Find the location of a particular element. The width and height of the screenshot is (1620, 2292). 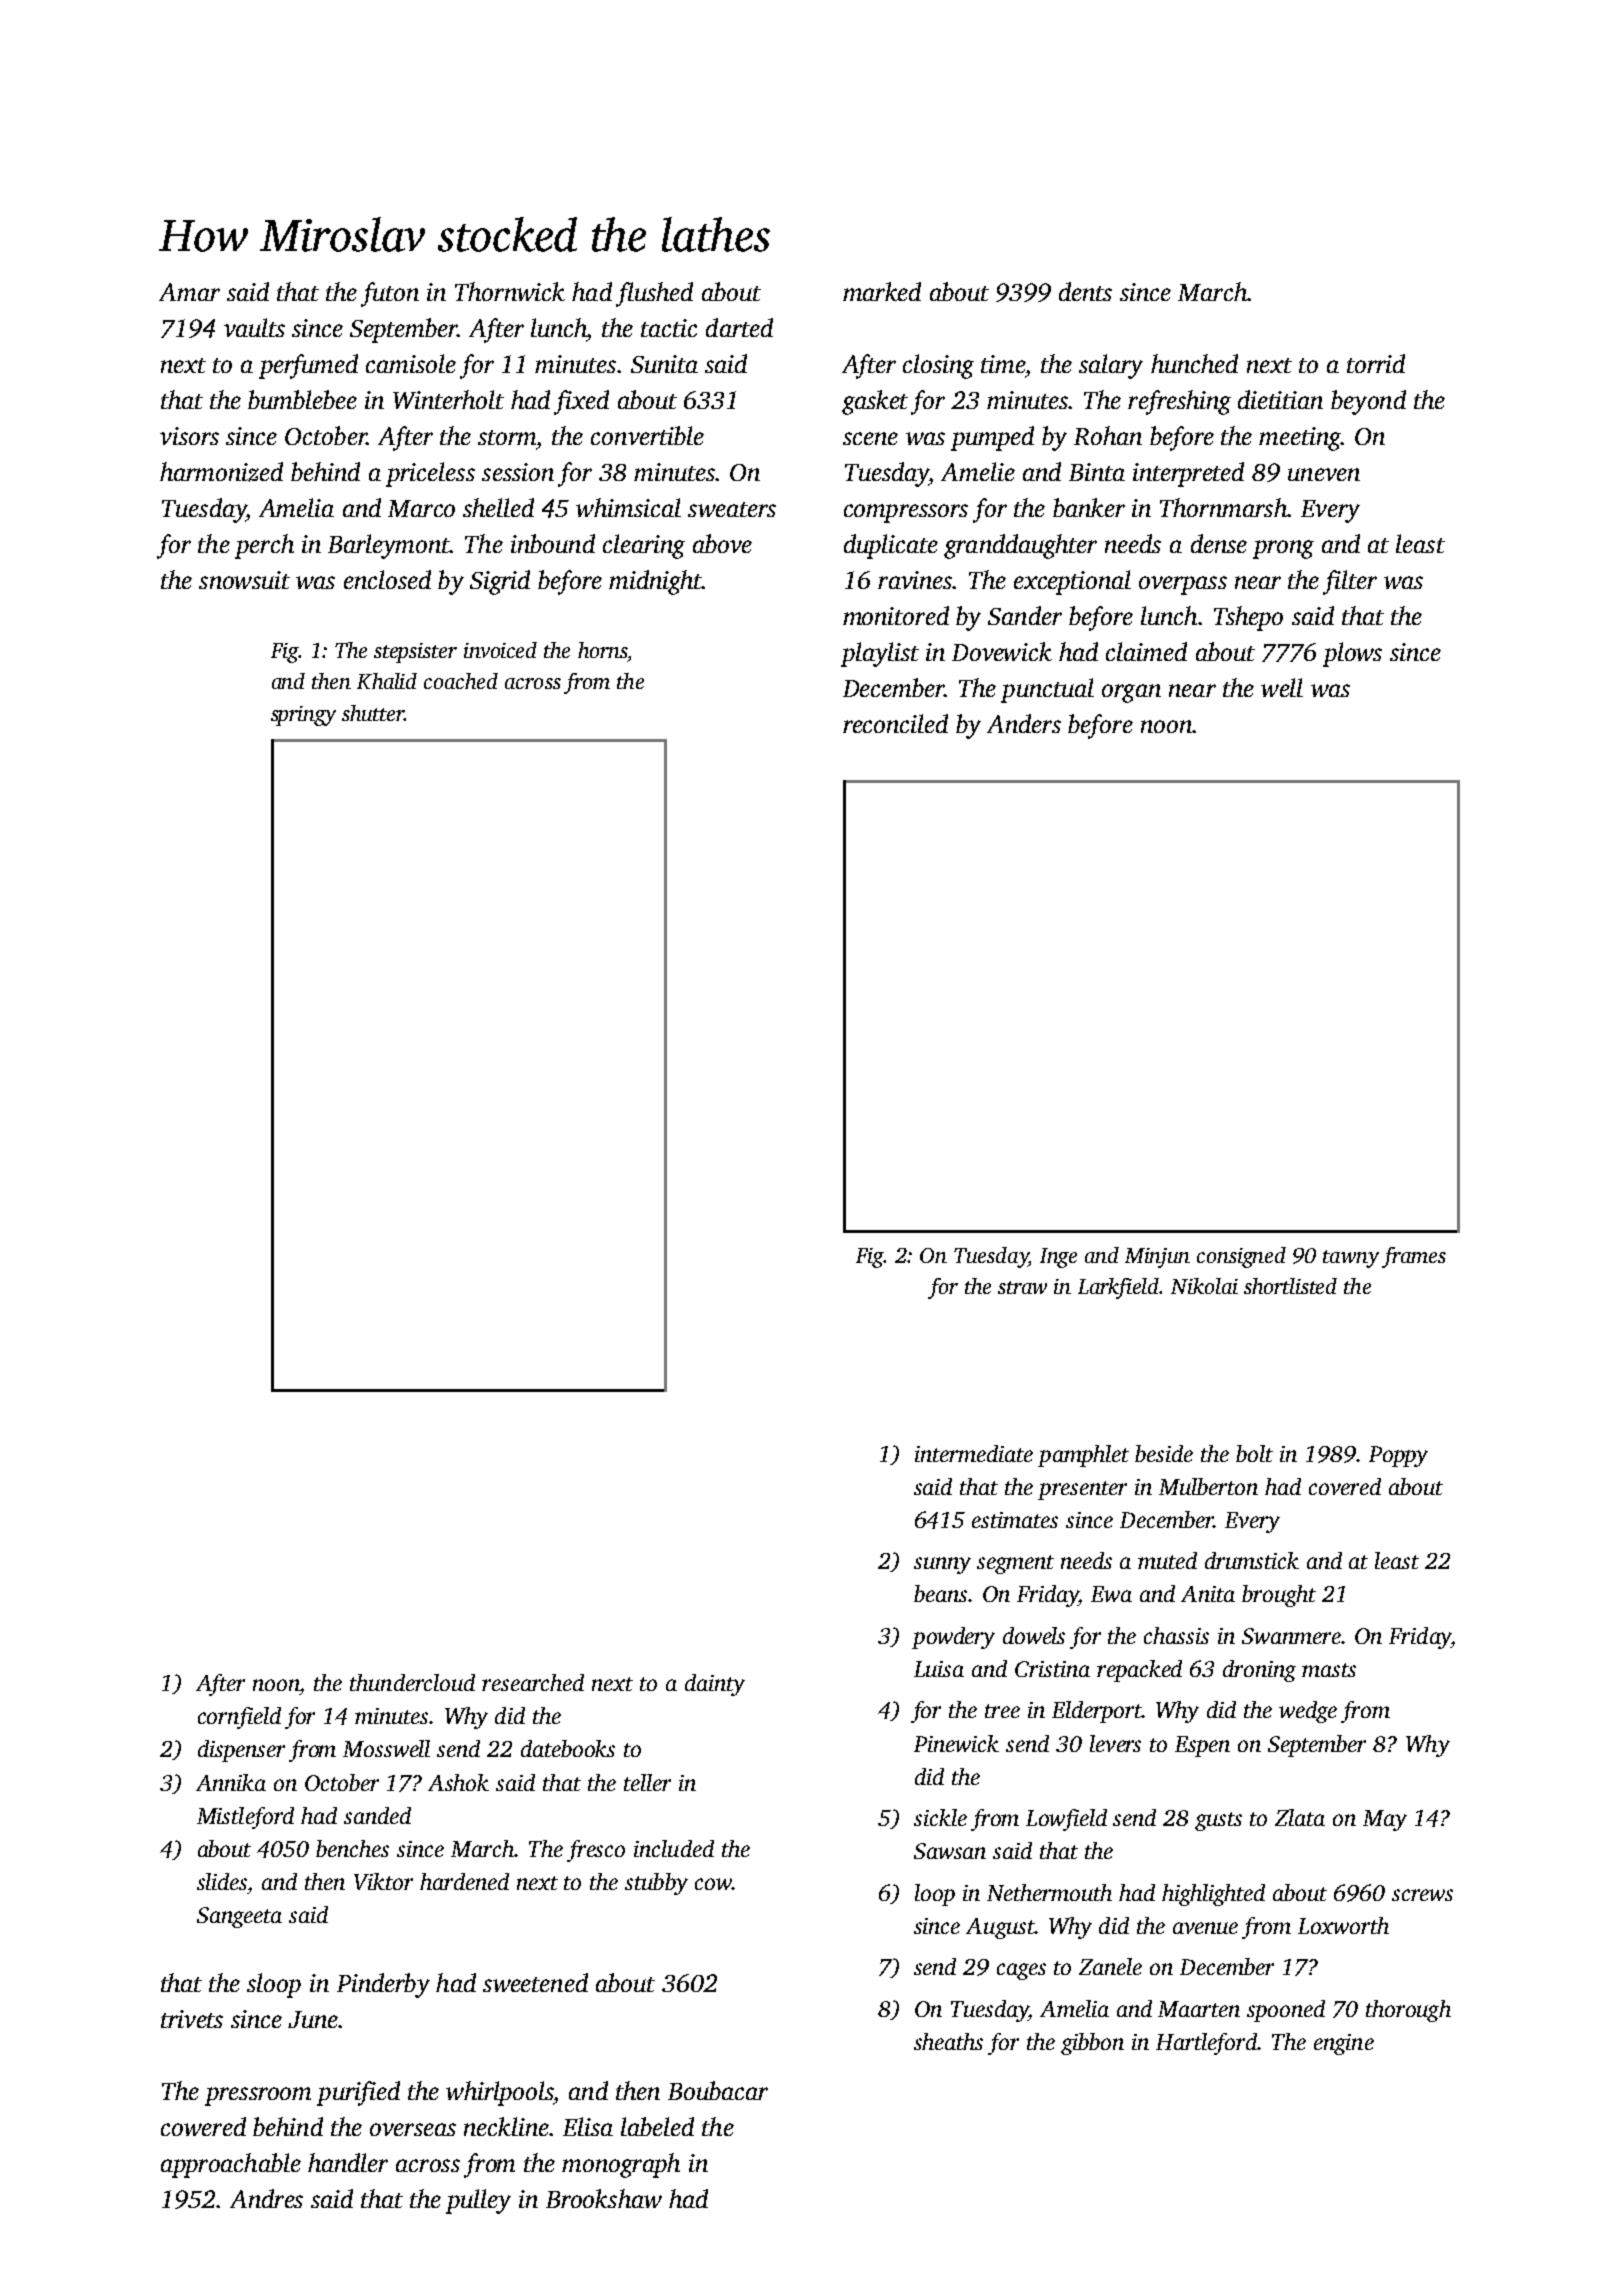

stubby is located at coordinates (656, 1884).
